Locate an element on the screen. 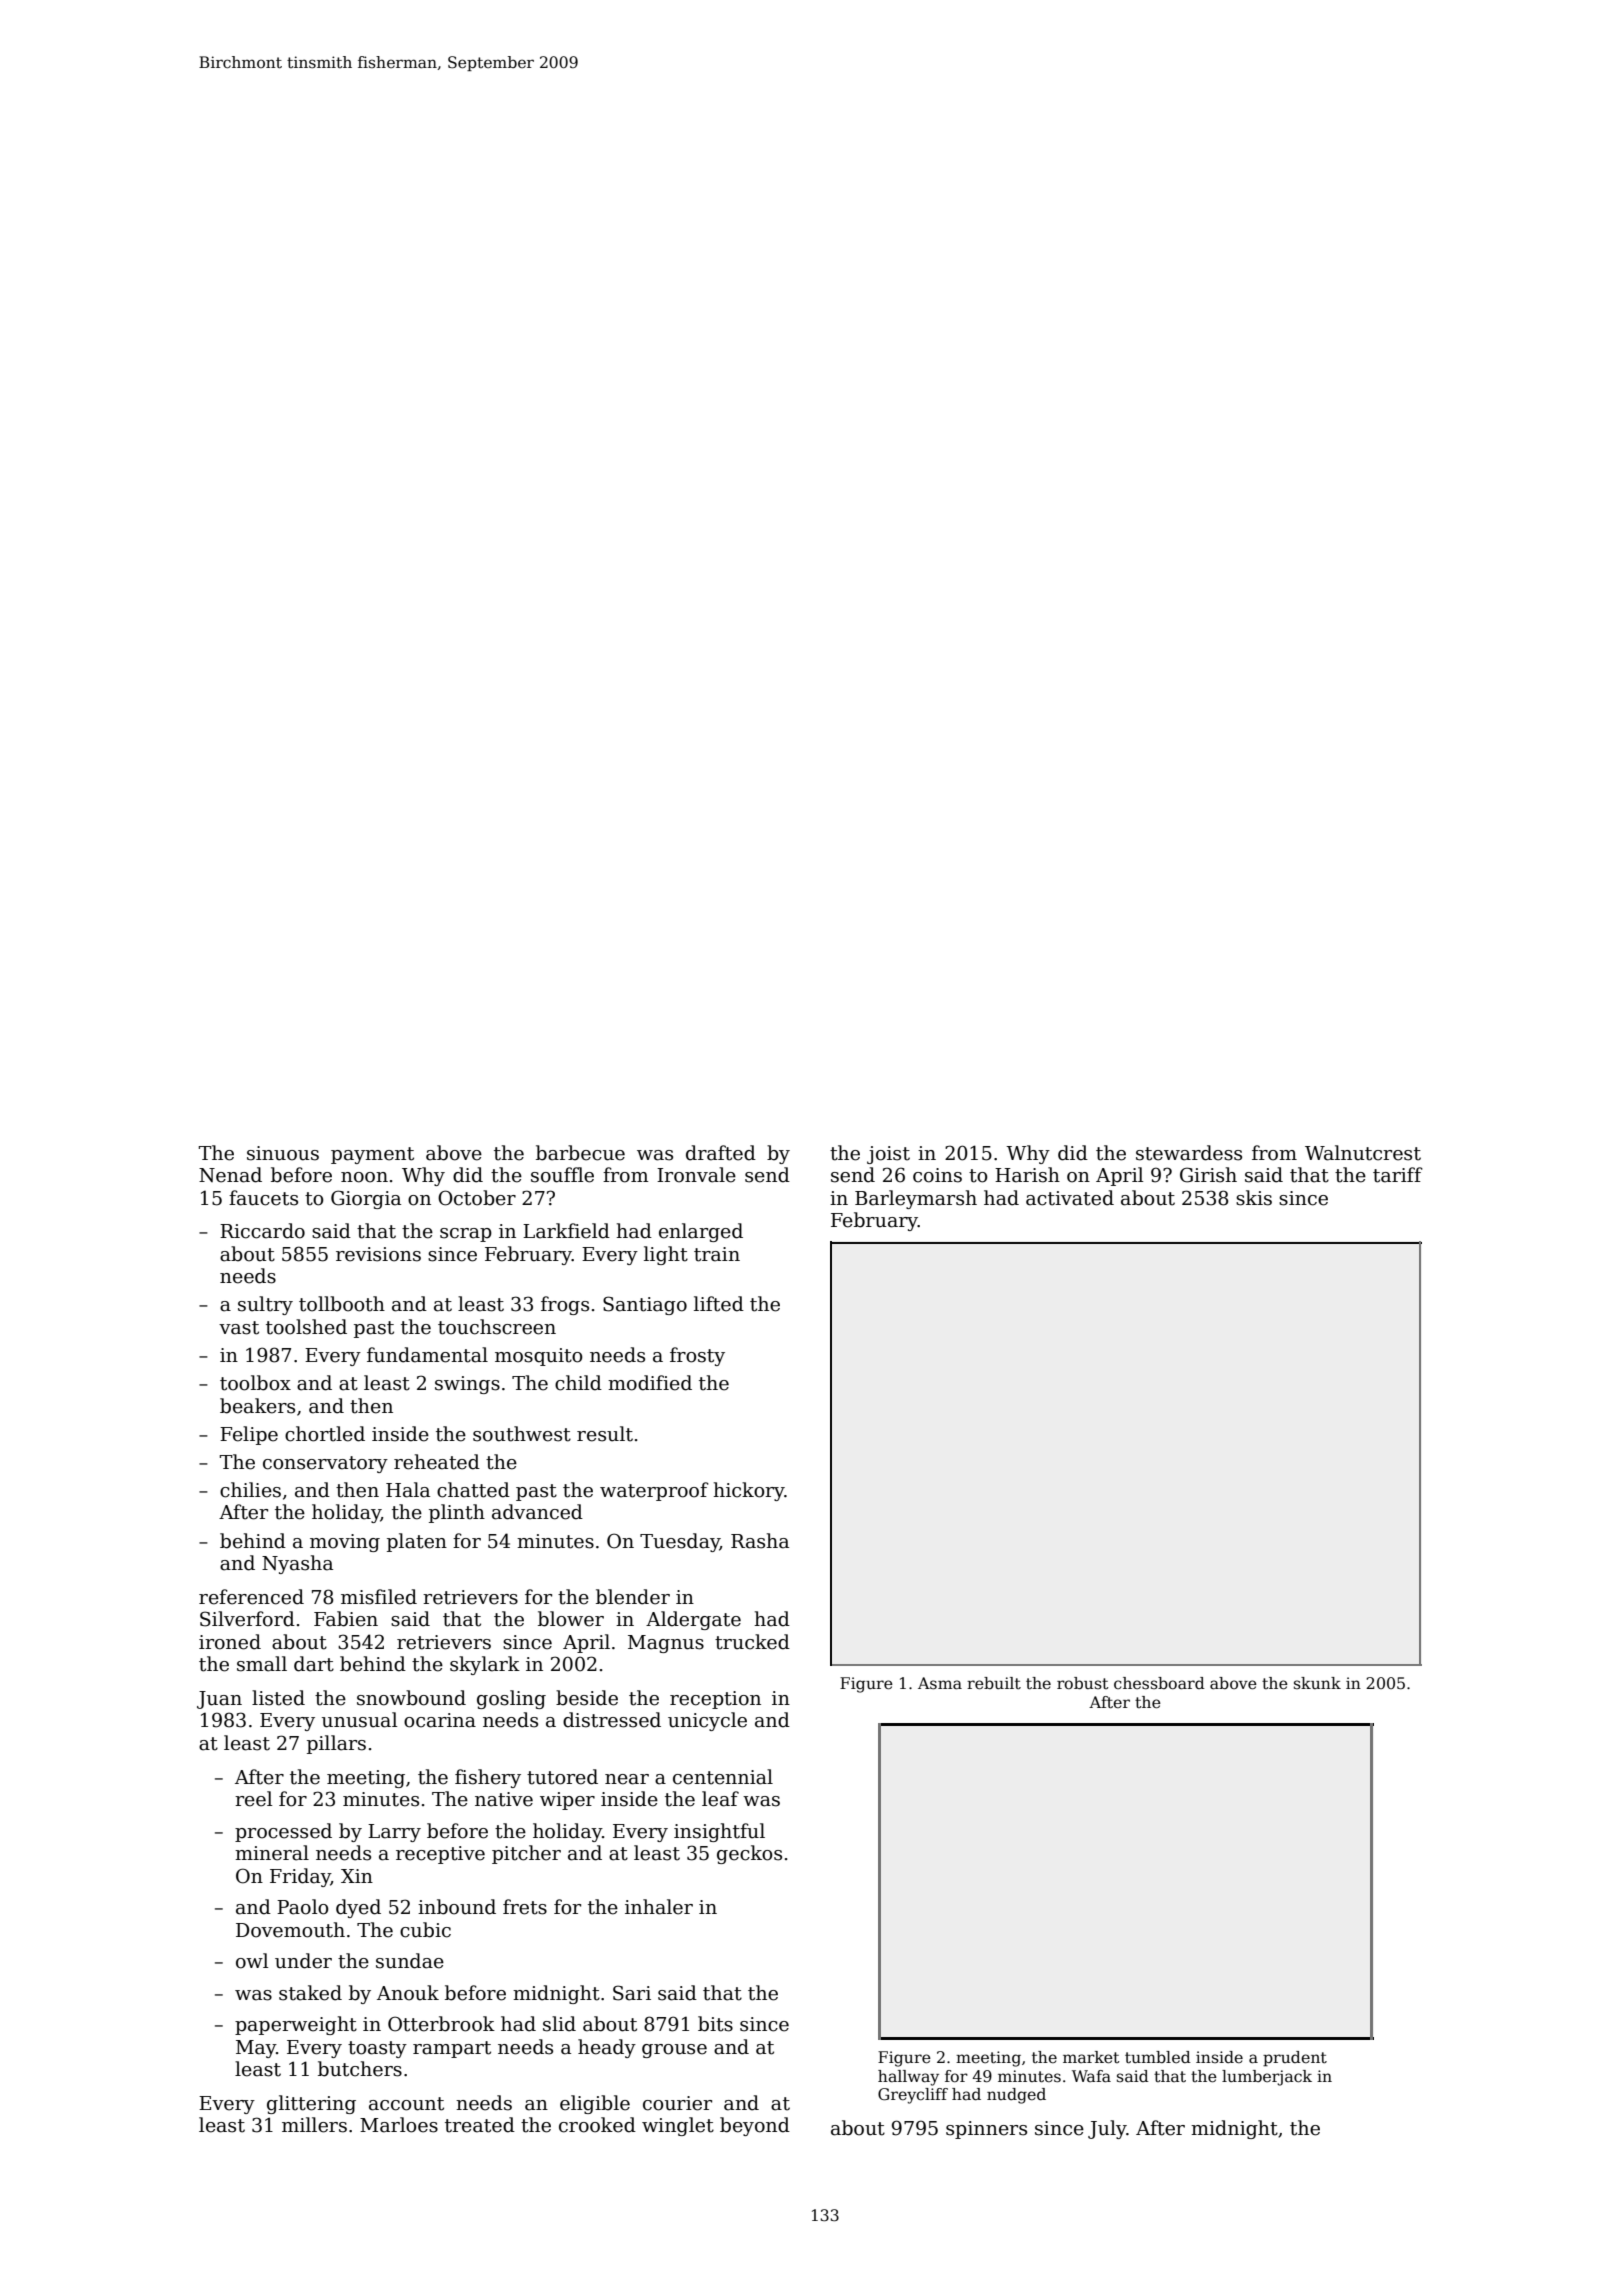 This screenshot has width=1620, height=2292. payment is located at coordinates (372, 1155).
